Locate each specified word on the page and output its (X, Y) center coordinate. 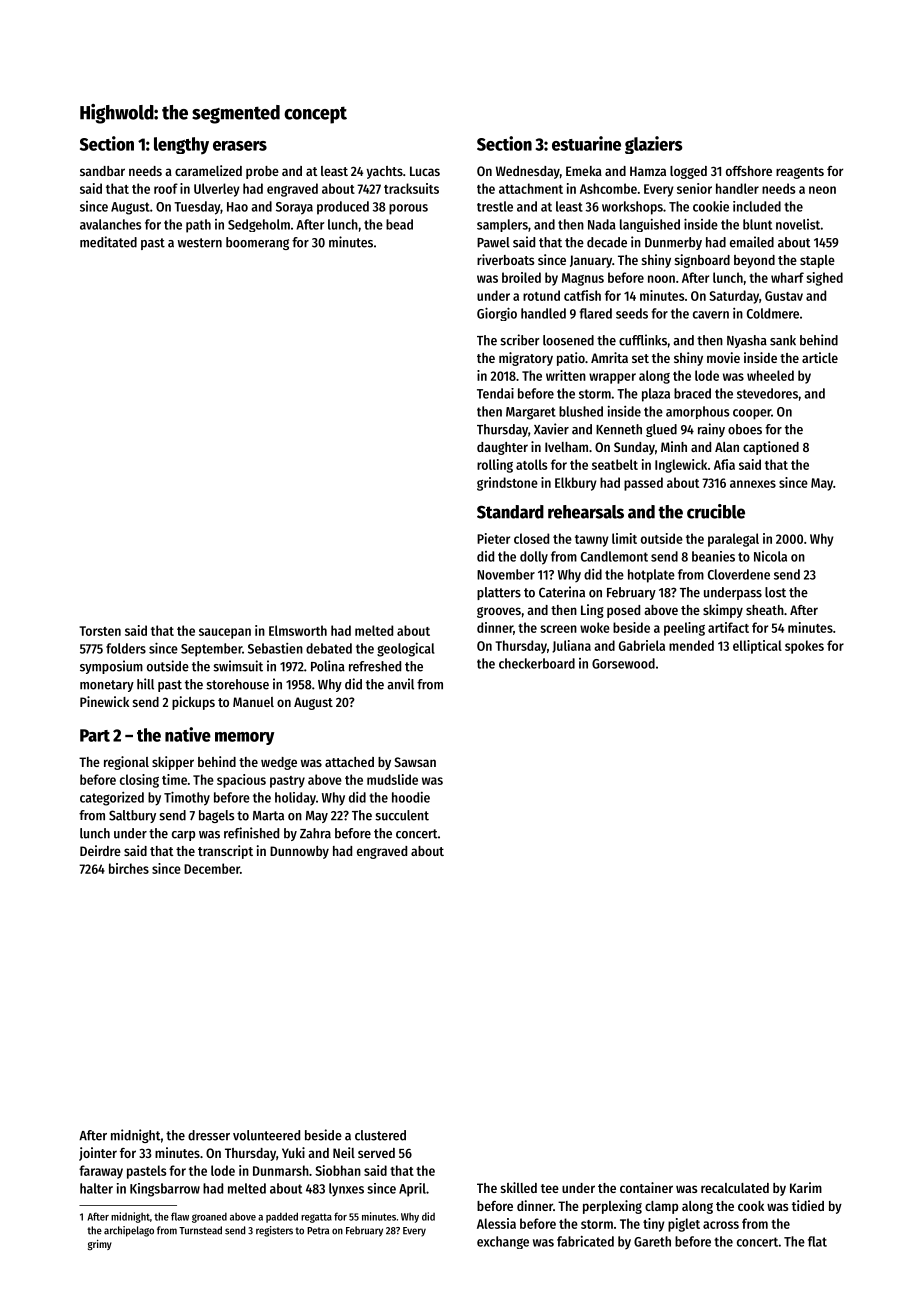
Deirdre (100, 850)
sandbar (102, 171)
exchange (503, 1242)
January (591, 261)
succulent (402, 815)
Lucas (425, 171)
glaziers (654, 145)
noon (661, 279)
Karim (806, 1187)
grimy (100, 1245)
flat (817, 1241)
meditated (108, 242)
